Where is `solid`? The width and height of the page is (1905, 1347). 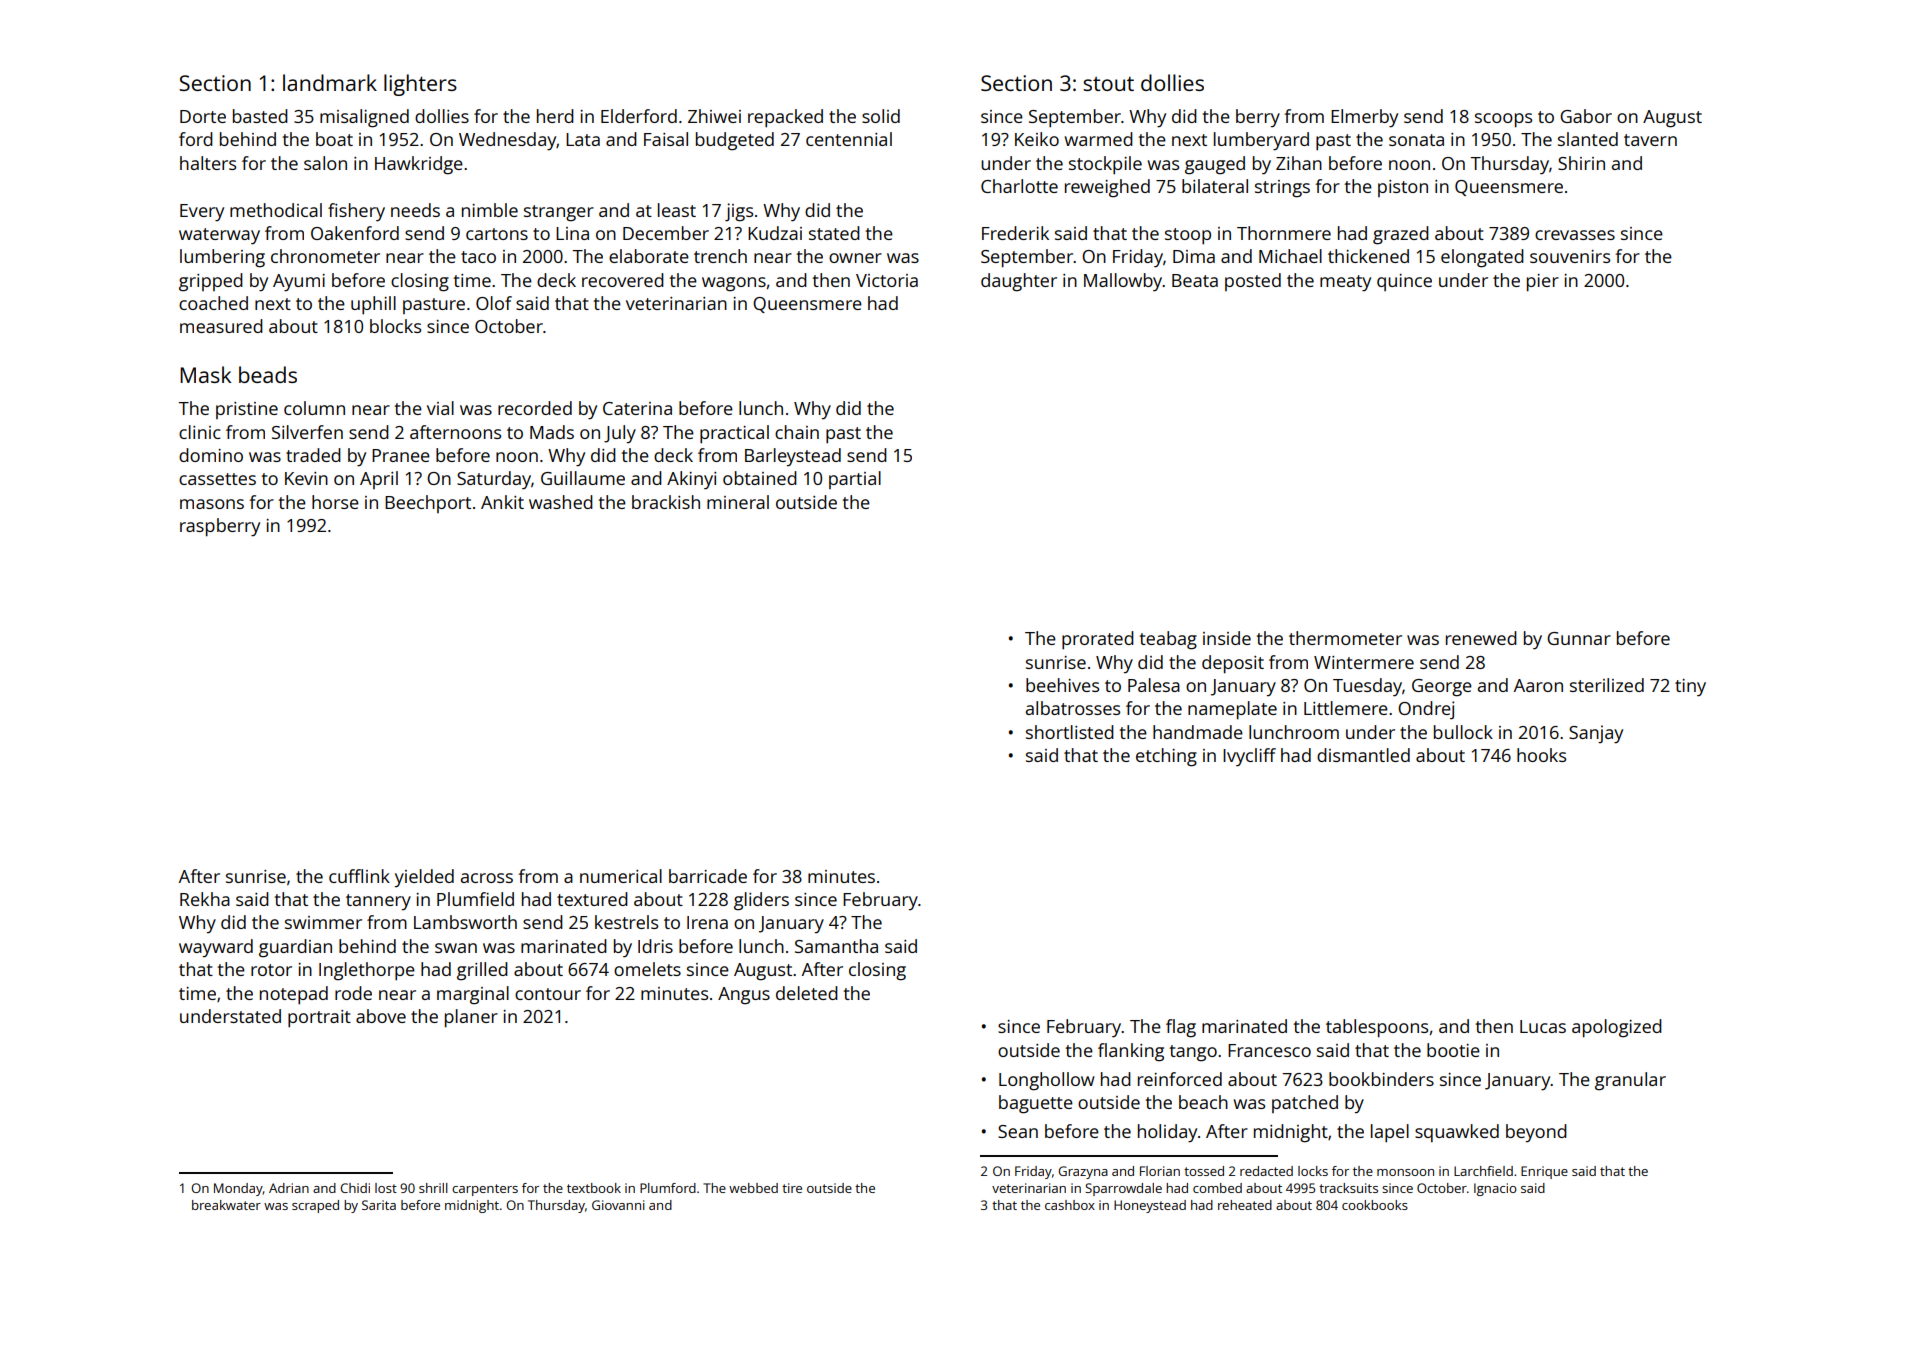
solid is located at coordinates (881, 116).
